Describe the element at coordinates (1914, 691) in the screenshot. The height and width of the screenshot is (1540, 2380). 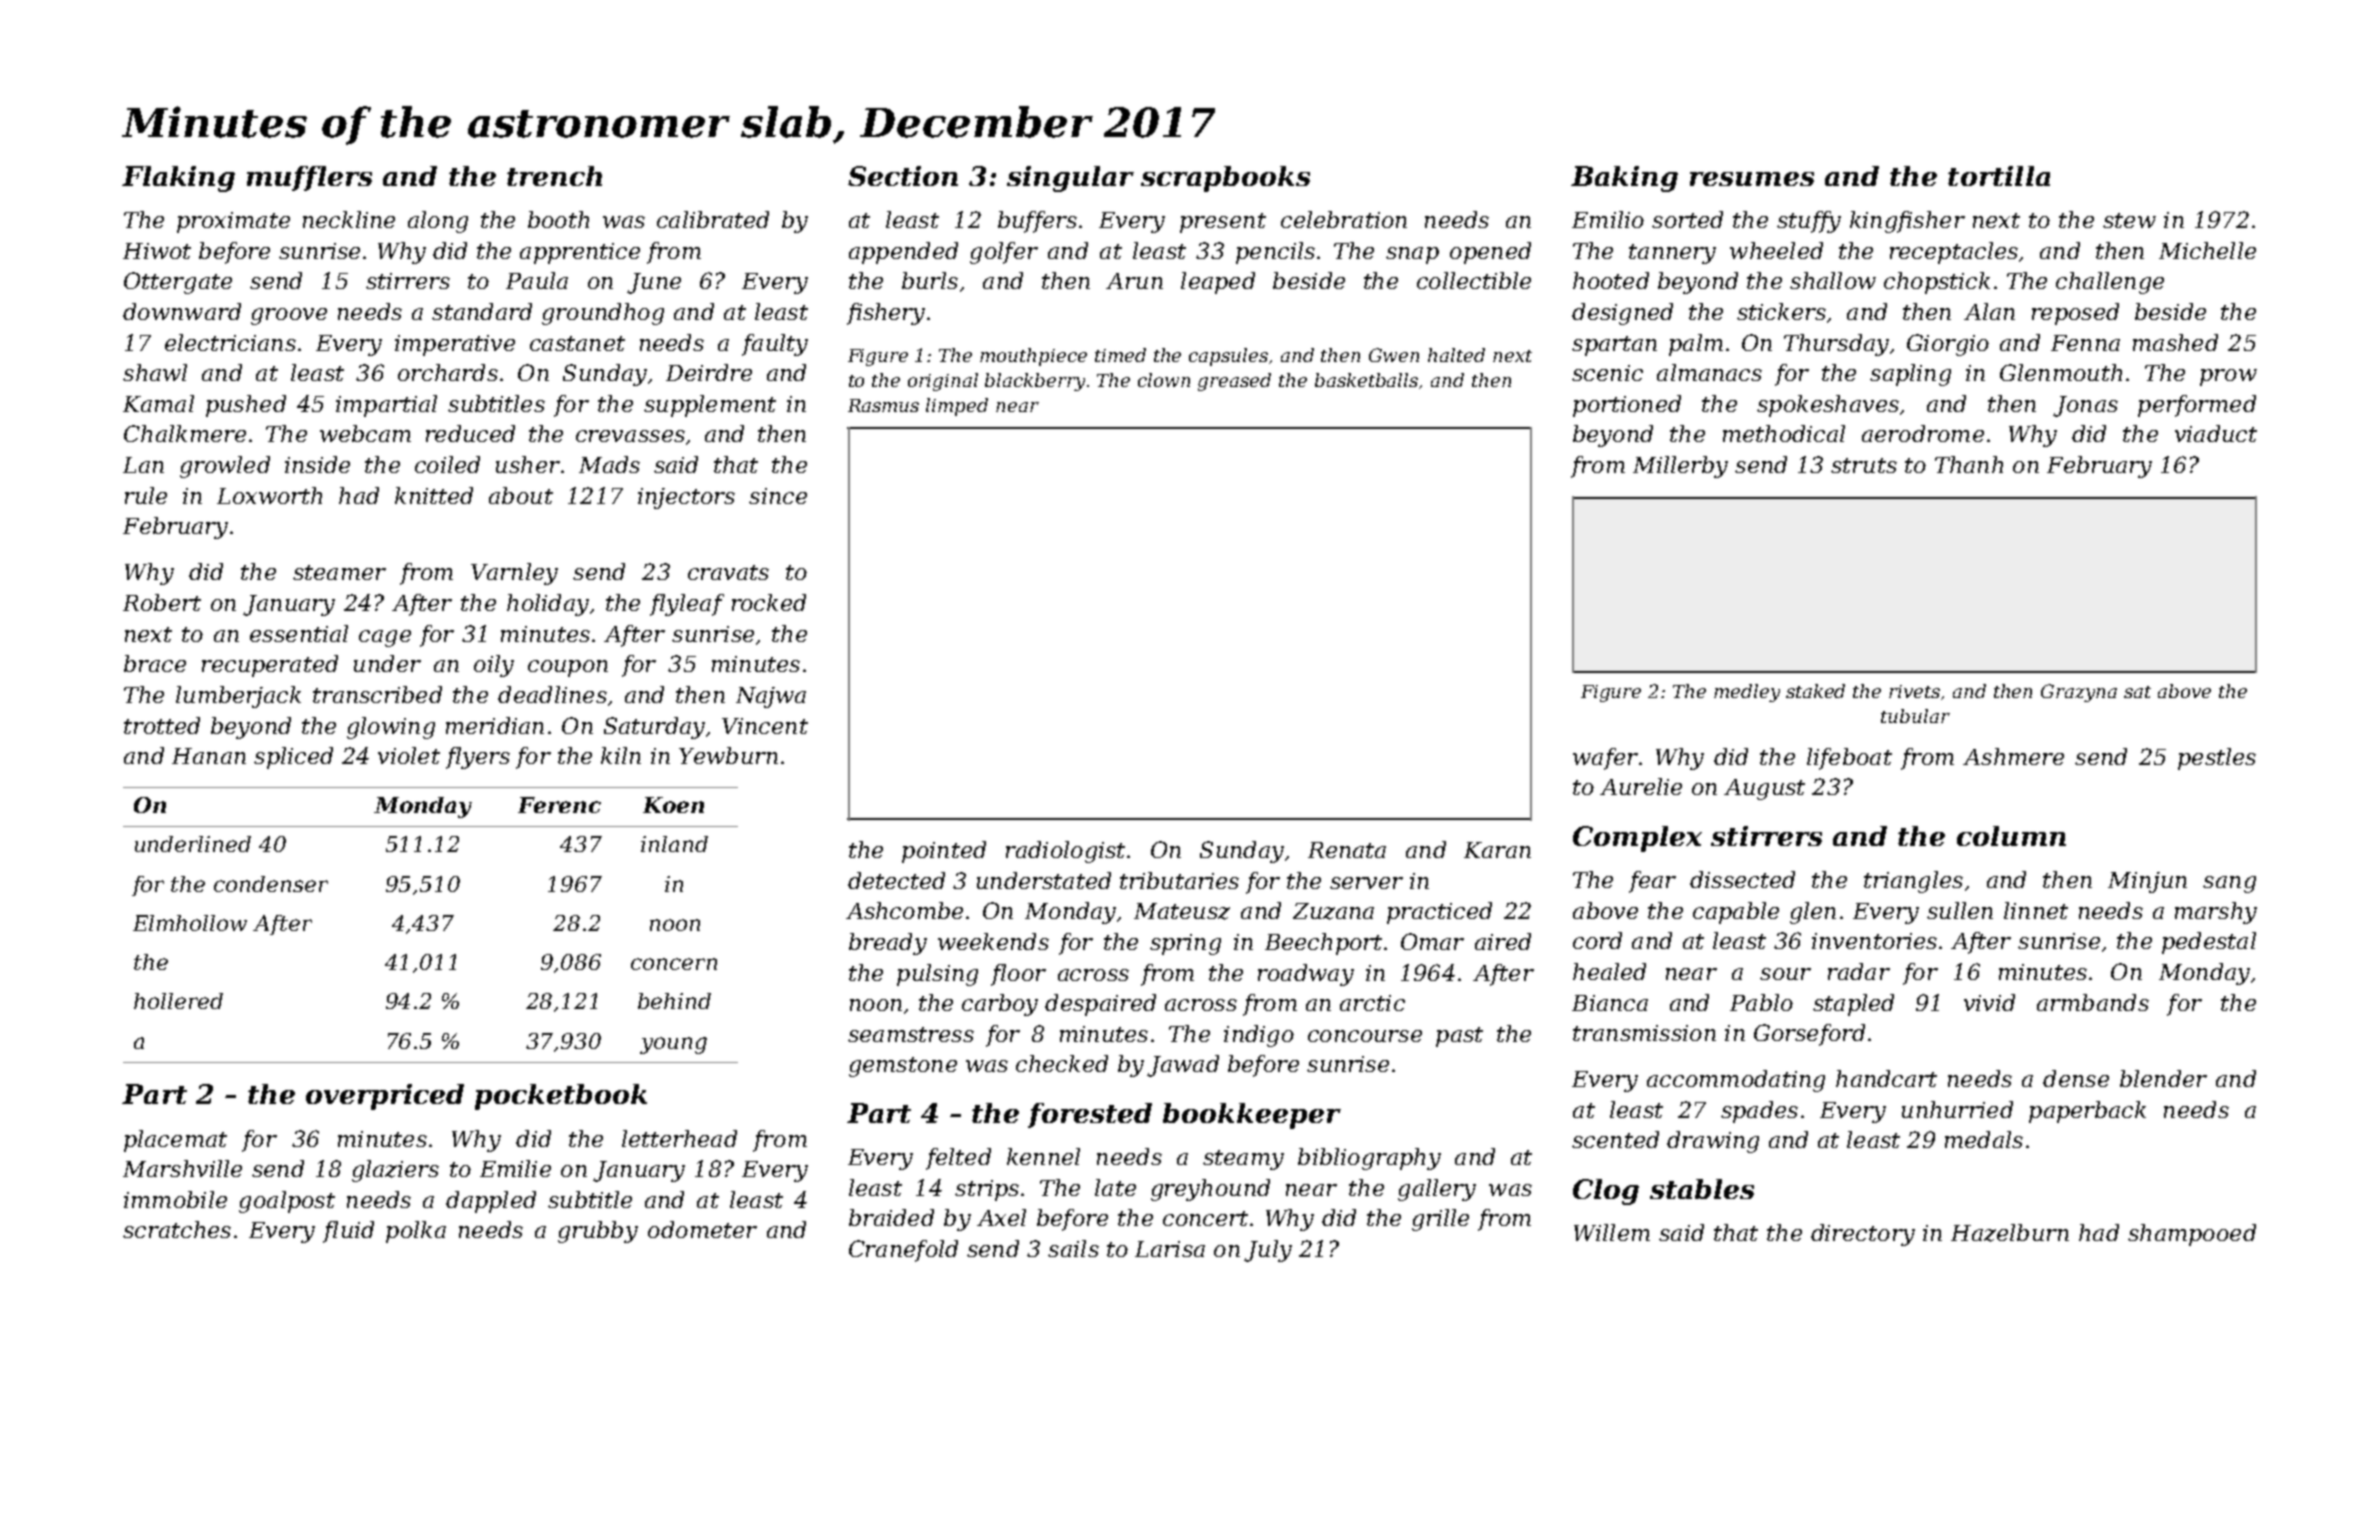
I see `rivets` at that location.
